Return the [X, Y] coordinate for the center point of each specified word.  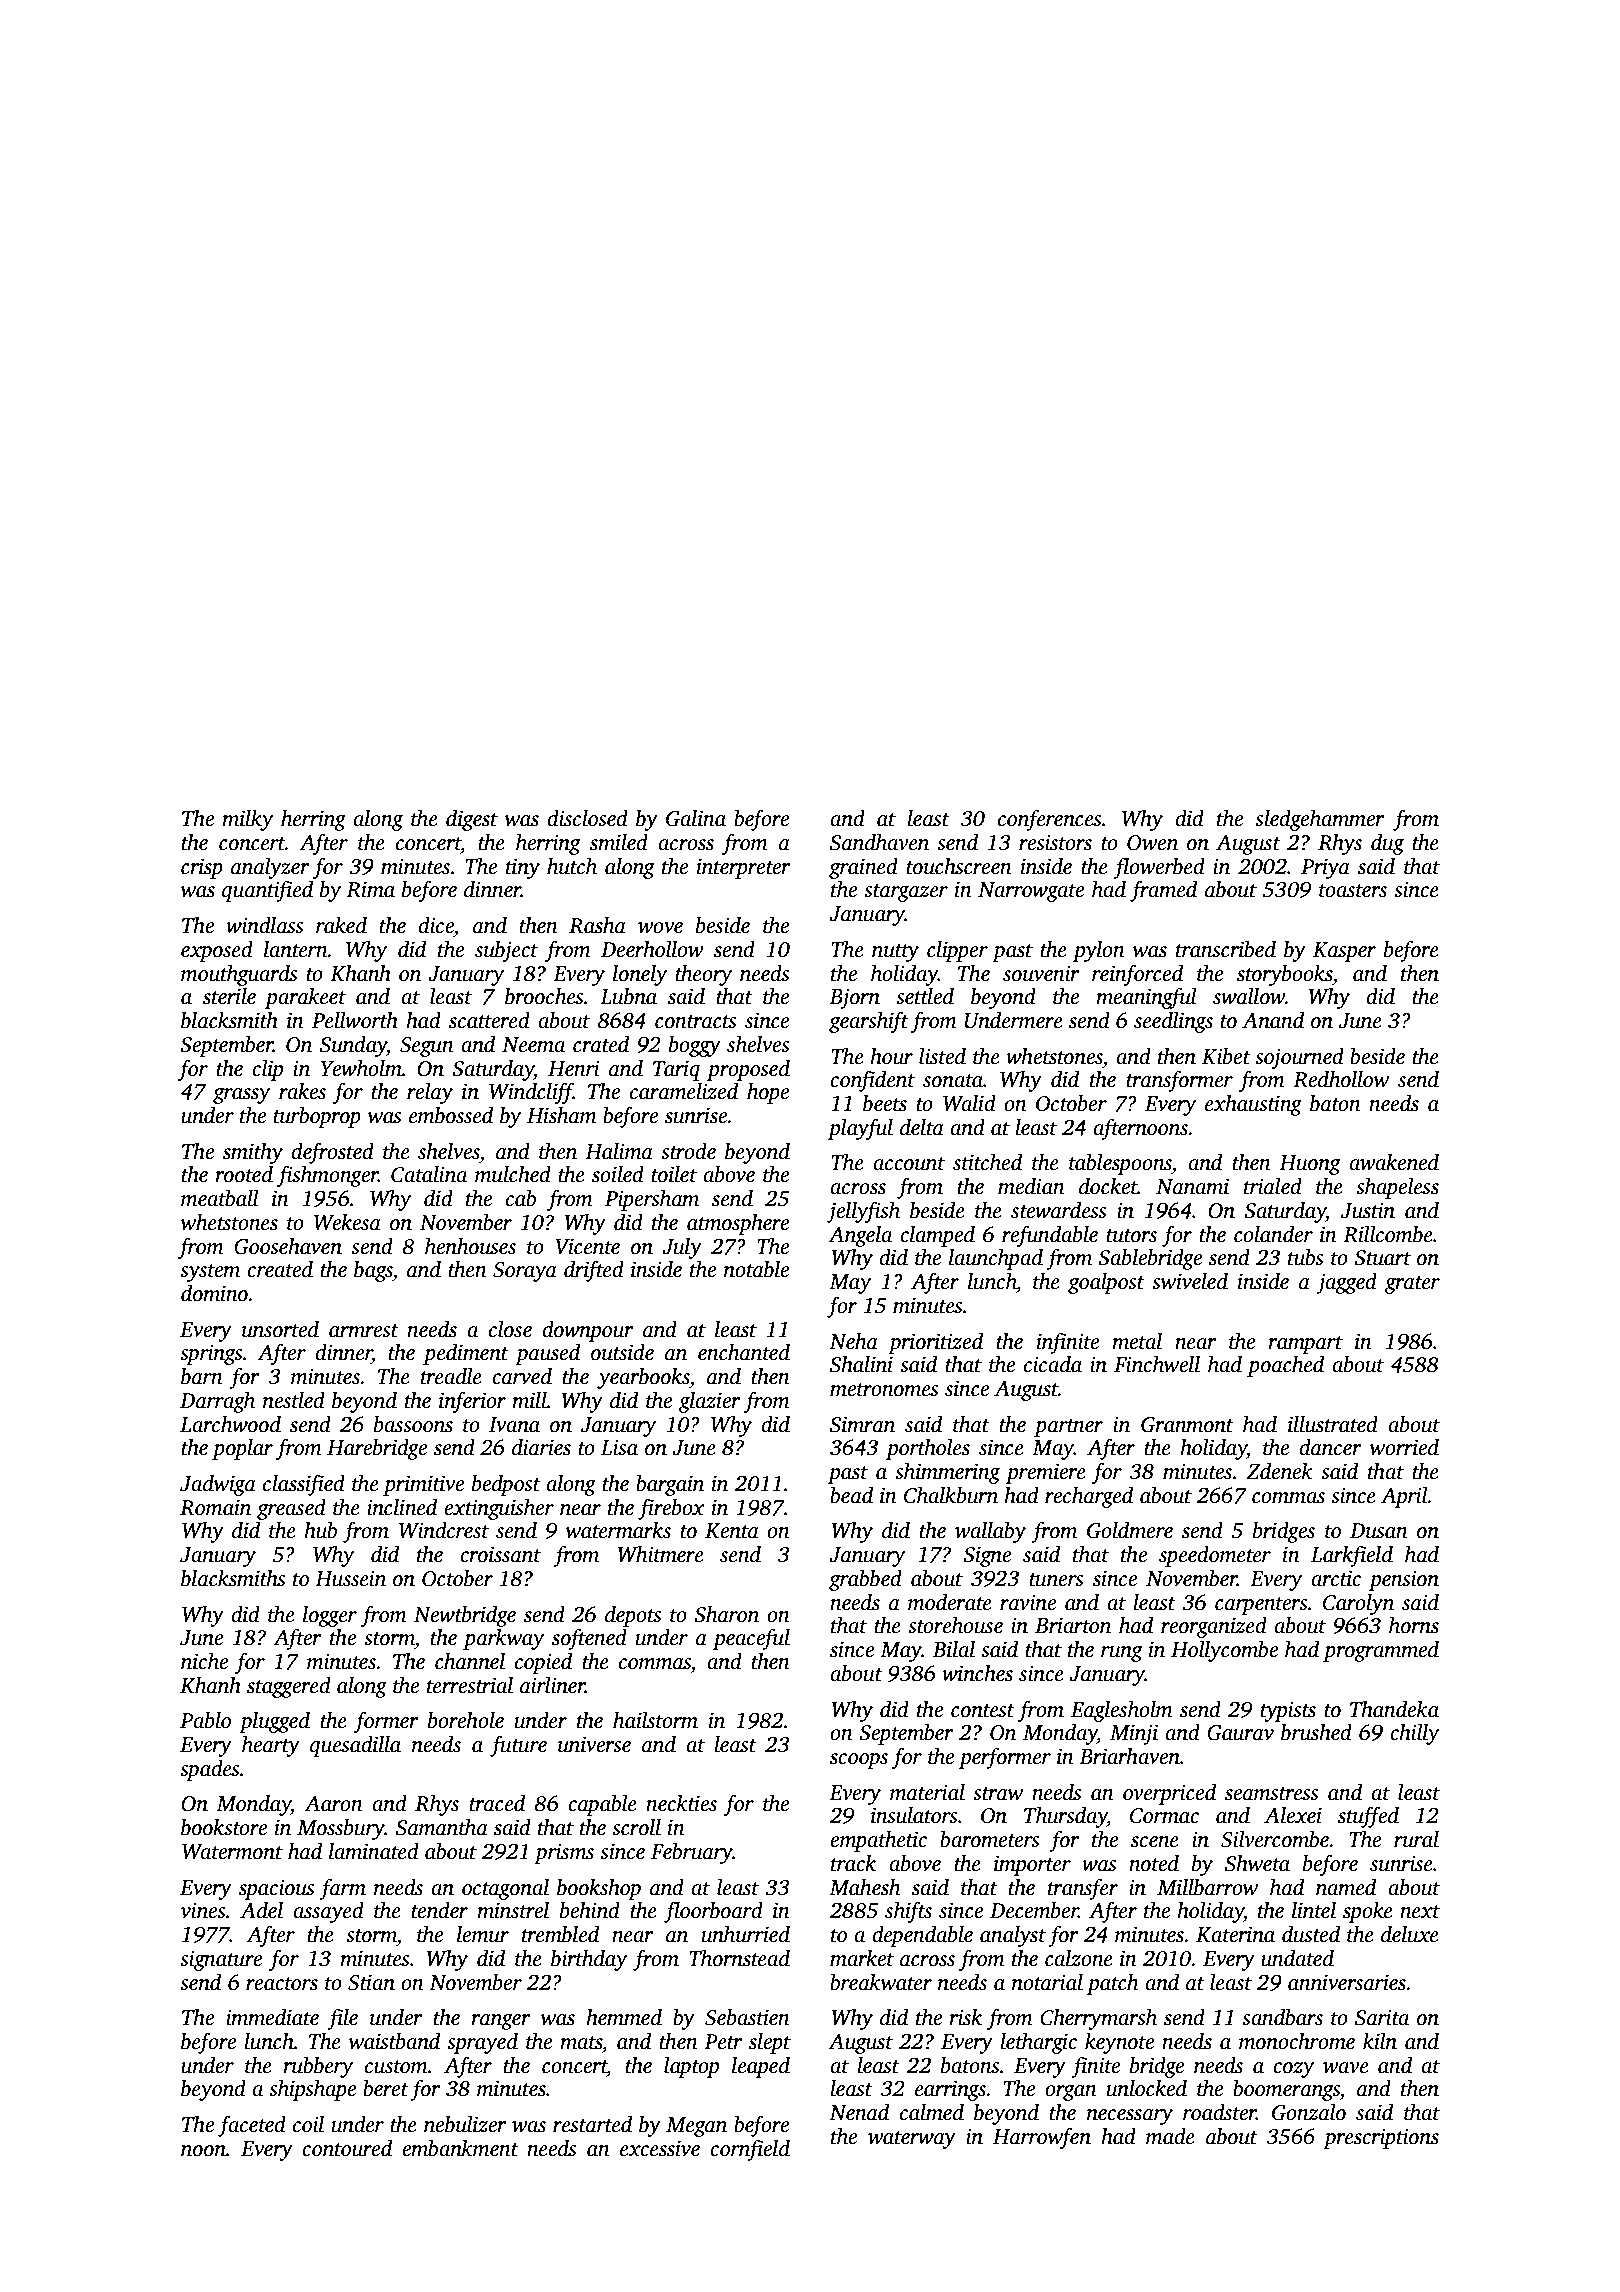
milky [247, 820]
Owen [1152, 843]
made [1170, 2136]
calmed [932, 2112]
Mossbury [341, 1829]
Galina [696, 818]
